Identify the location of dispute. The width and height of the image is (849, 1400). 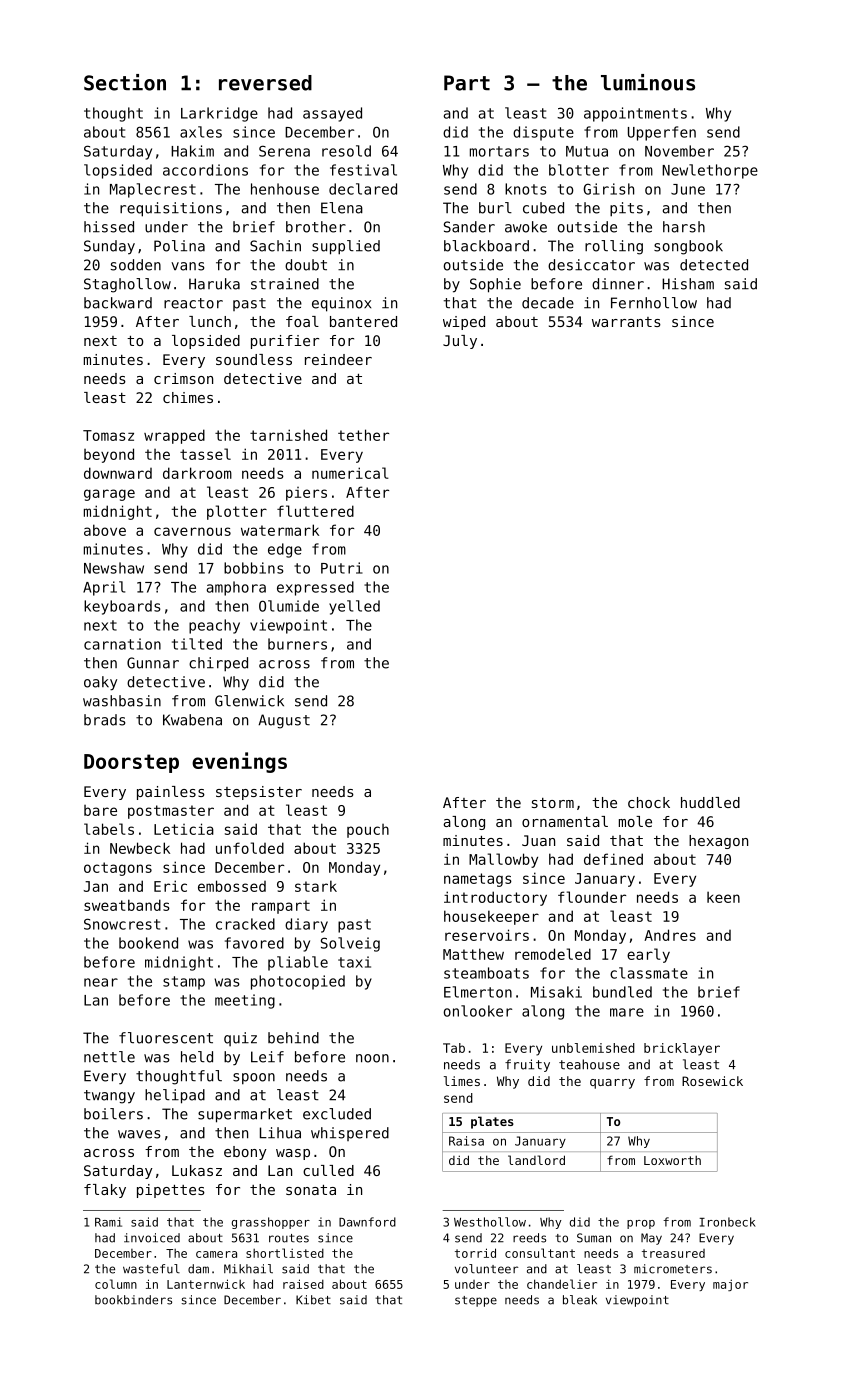
(543, 133).
